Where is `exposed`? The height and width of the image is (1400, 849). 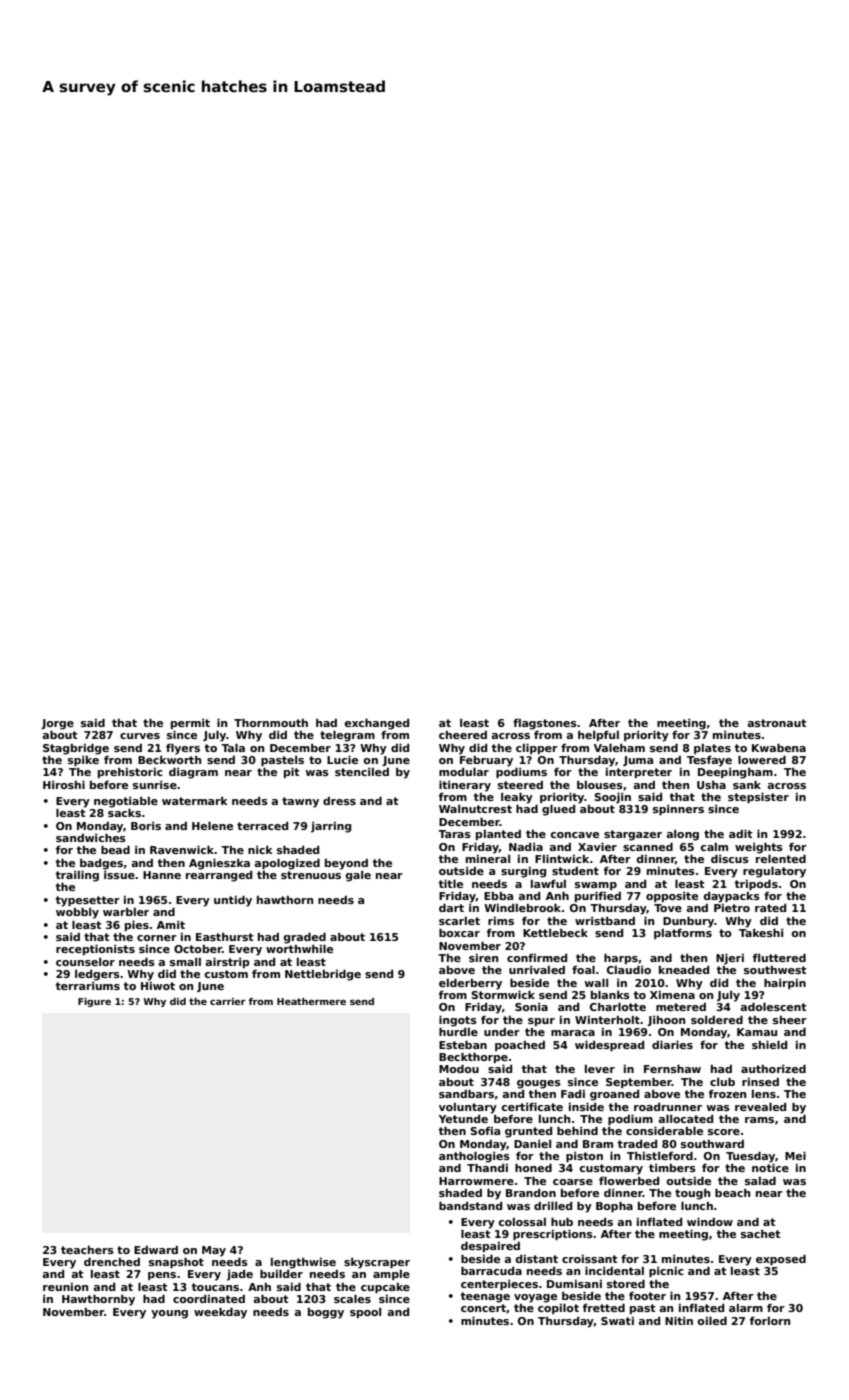
exposed is located at coordinates (781, 1259).
